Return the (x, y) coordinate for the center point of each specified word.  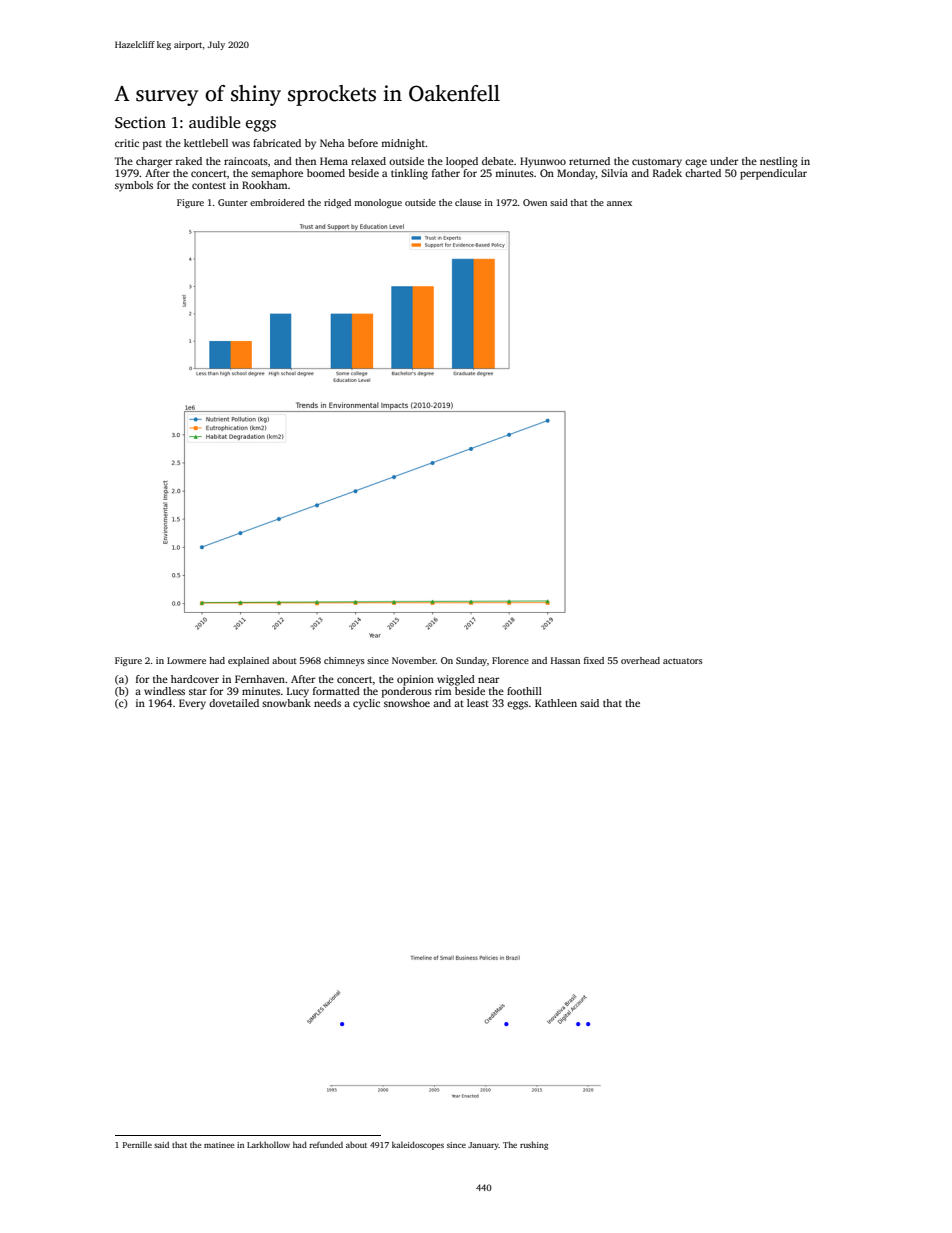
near (488, 680)
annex (619, 203)
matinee (219, 1145)
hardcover (195, 679)
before (363, 143)
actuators (683, 661)
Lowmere (186, 660)
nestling (779, 162)
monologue (378, 203)
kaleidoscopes (418, 1145)
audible (214, 122)
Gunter (233, 202)
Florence (510, 660)
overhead (640, 660)
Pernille (137, 1144)
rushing (534, 1145)
